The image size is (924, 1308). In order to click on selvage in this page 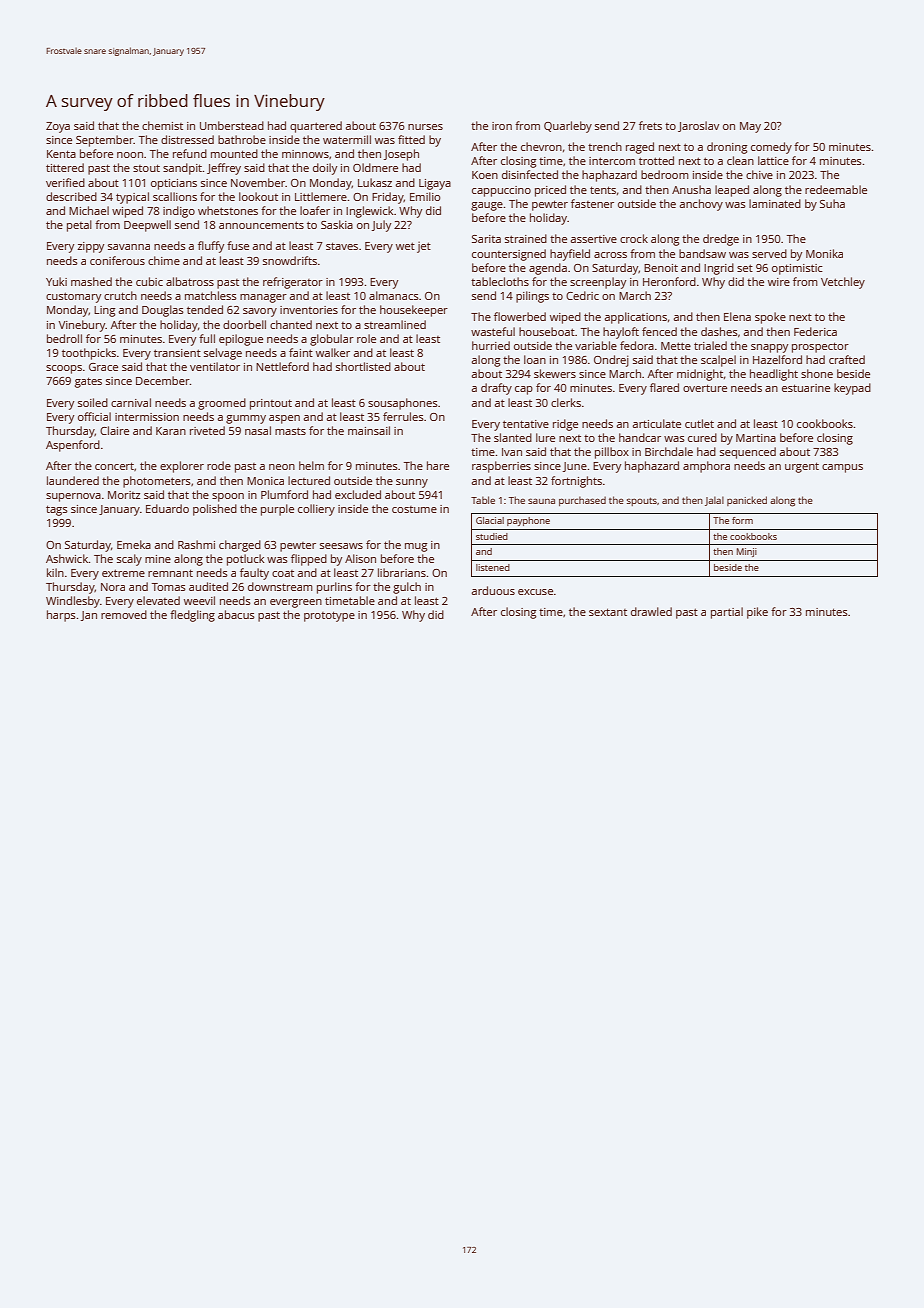, I will do `click(223, 354)`.
